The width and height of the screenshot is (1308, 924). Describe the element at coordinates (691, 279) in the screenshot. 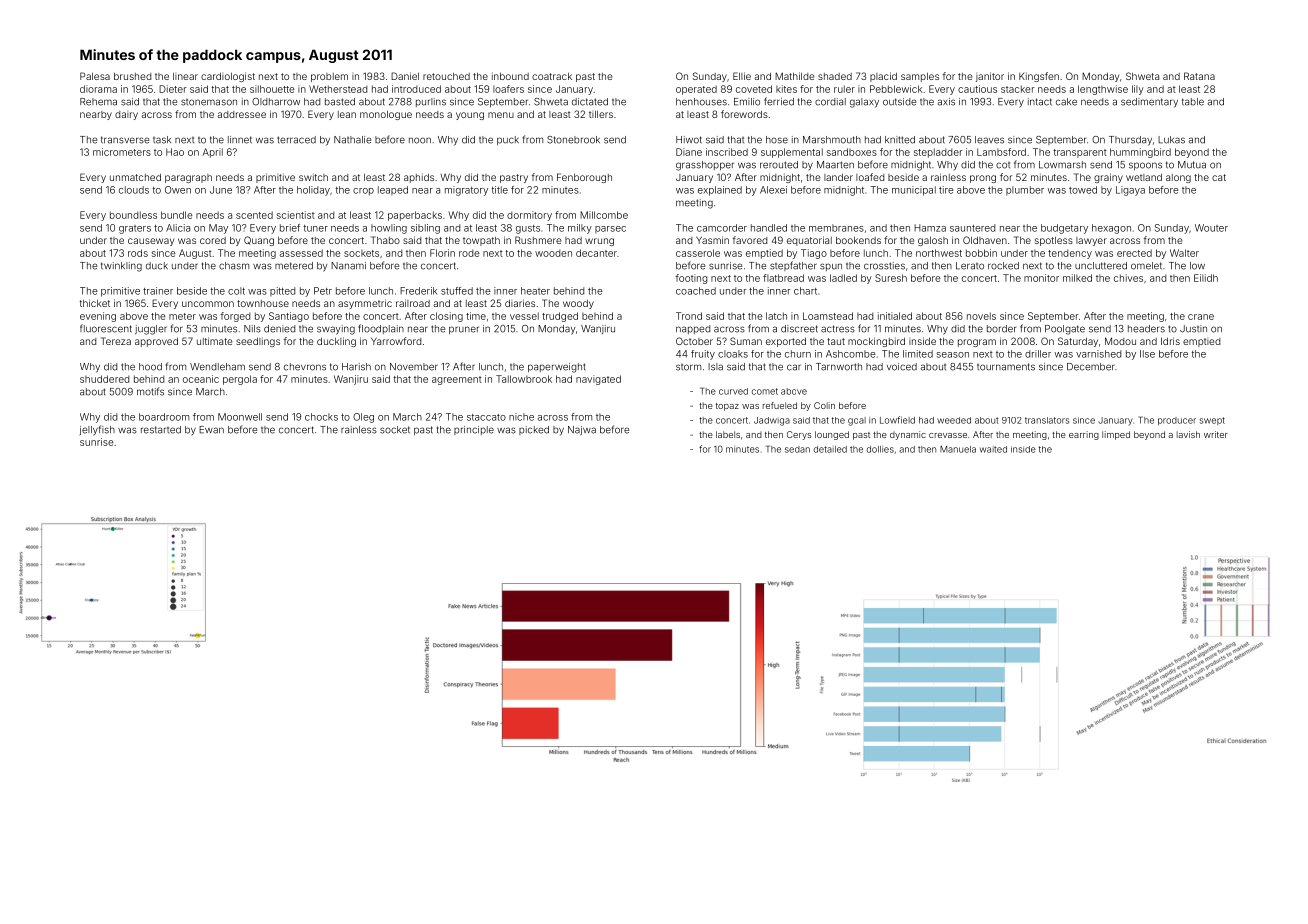

I see `footing` at that location.
